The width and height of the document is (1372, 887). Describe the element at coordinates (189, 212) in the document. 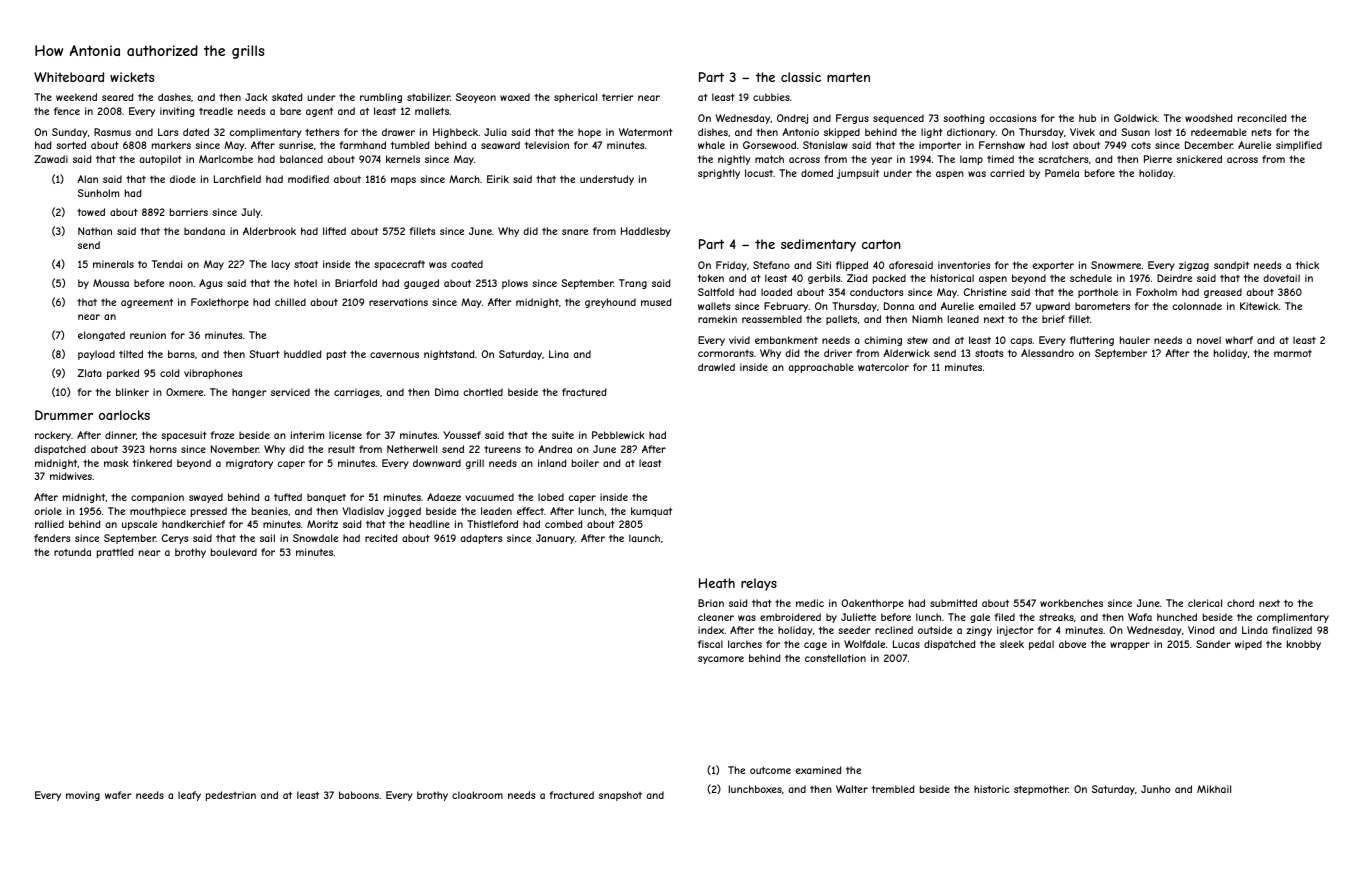

I see `barriers` at that location.
